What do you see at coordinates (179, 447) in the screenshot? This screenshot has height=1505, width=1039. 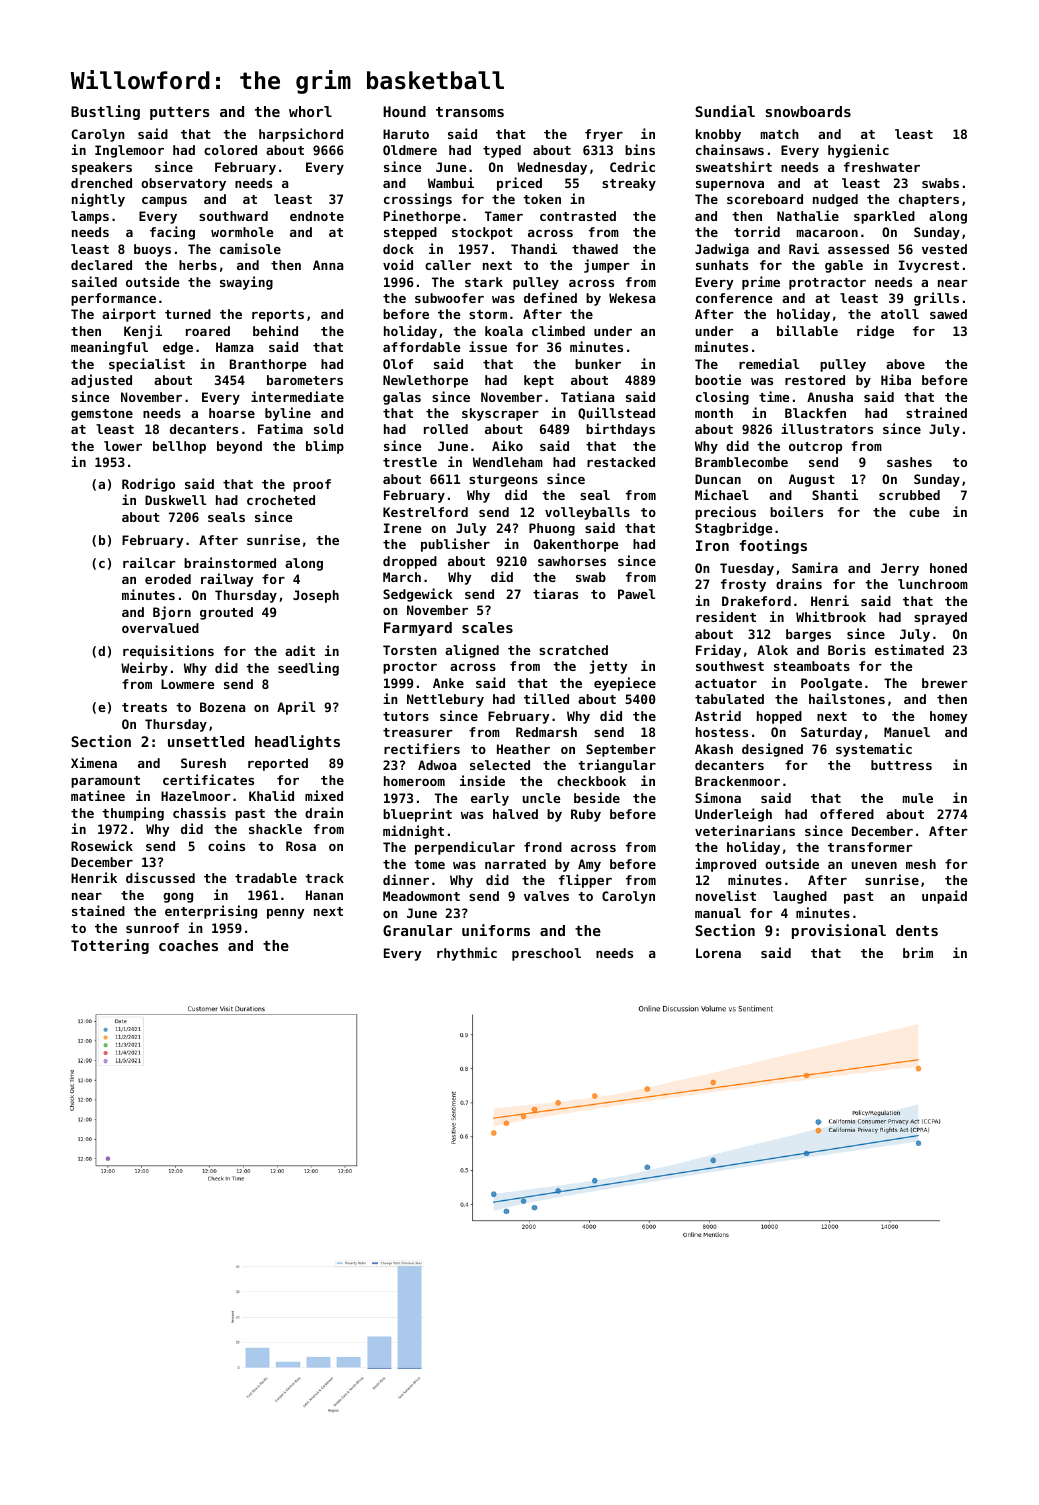 I see `bellhop` at bounding box center [179, 447].
